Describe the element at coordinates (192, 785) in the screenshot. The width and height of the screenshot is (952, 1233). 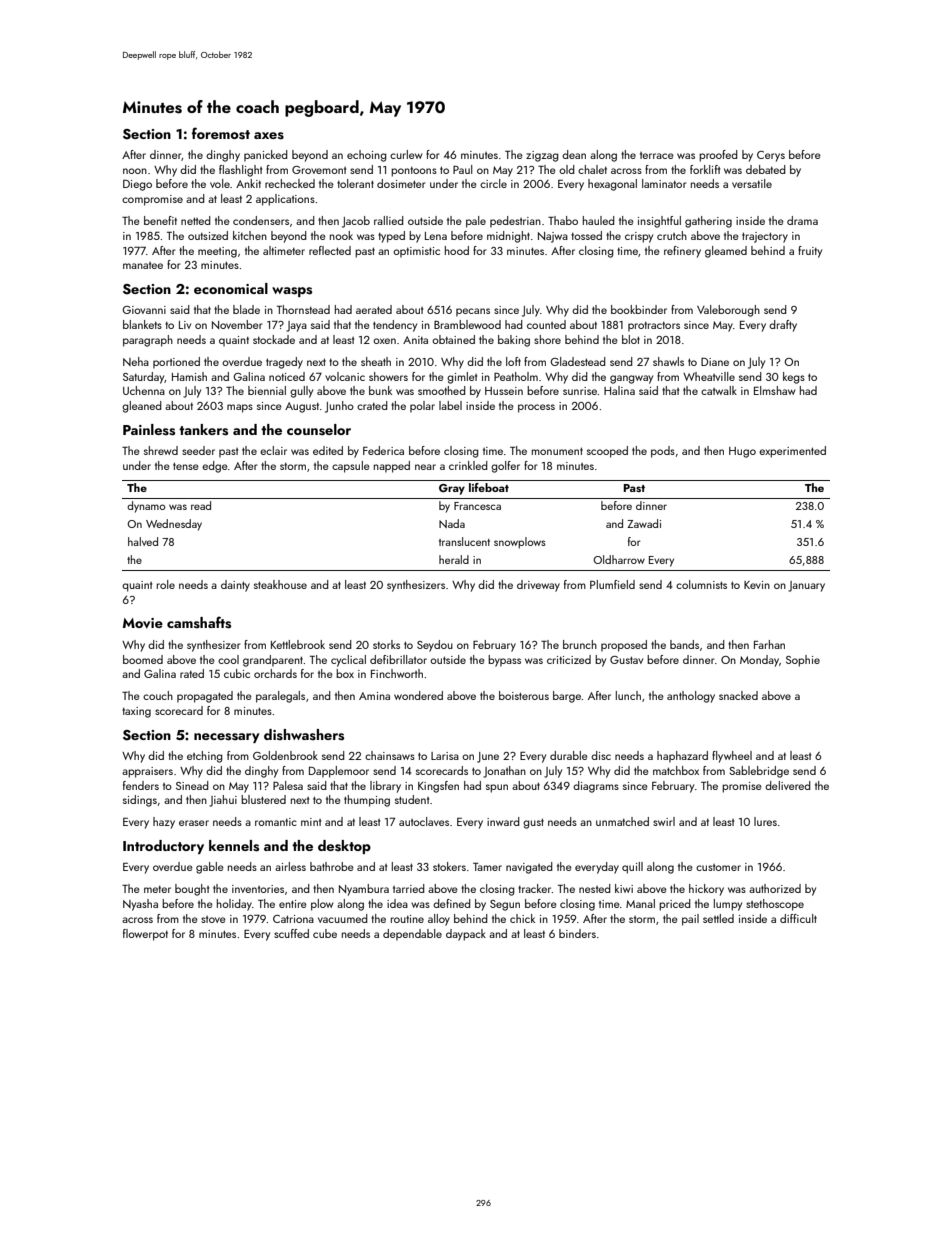
I see `Sinead` at that location.
